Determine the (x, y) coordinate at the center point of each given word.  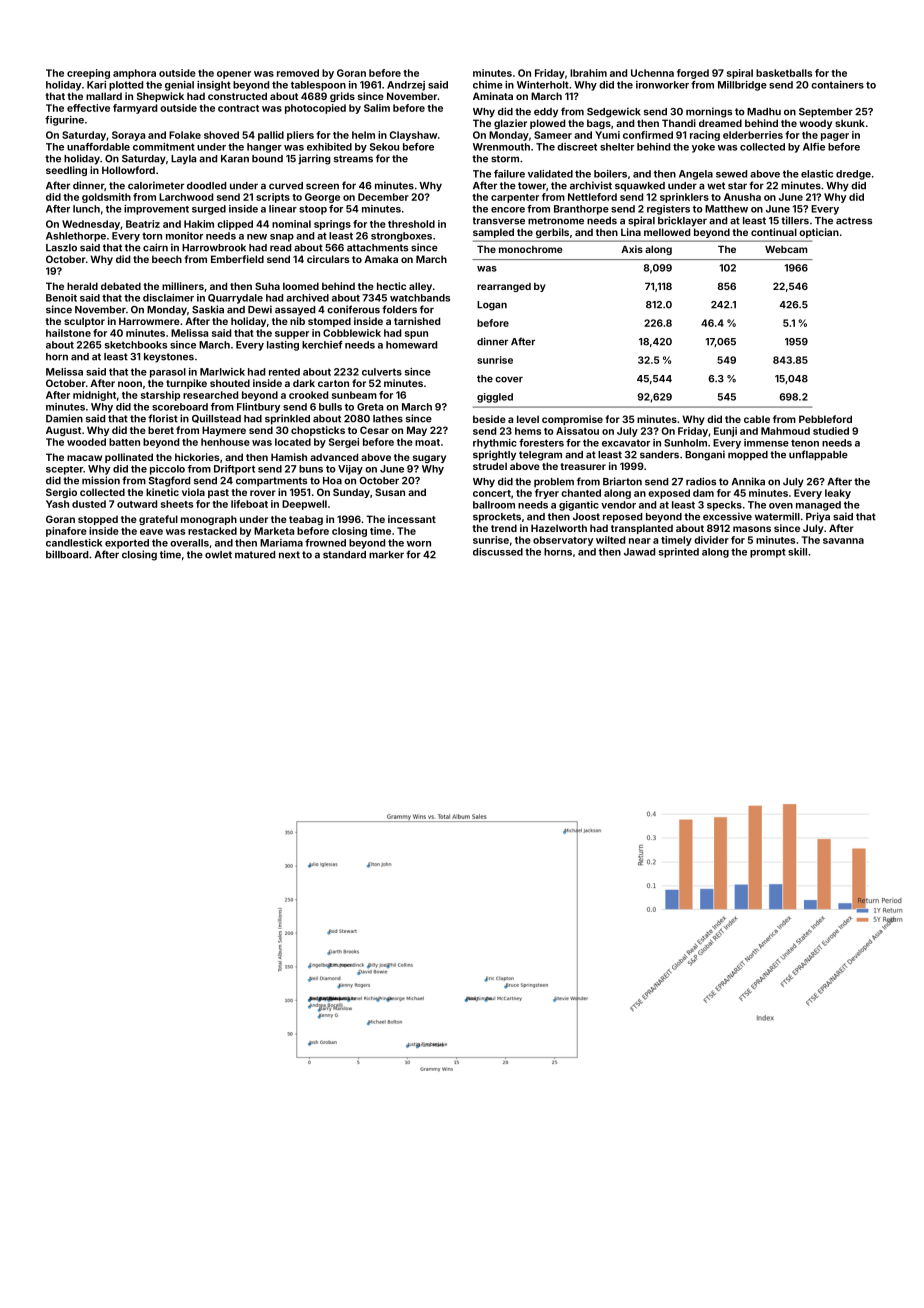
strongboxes (401, 237)
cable (757, 419)
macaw (84, 458)
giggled (495, 398)
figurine (64, 121)
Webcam (786, 249)
